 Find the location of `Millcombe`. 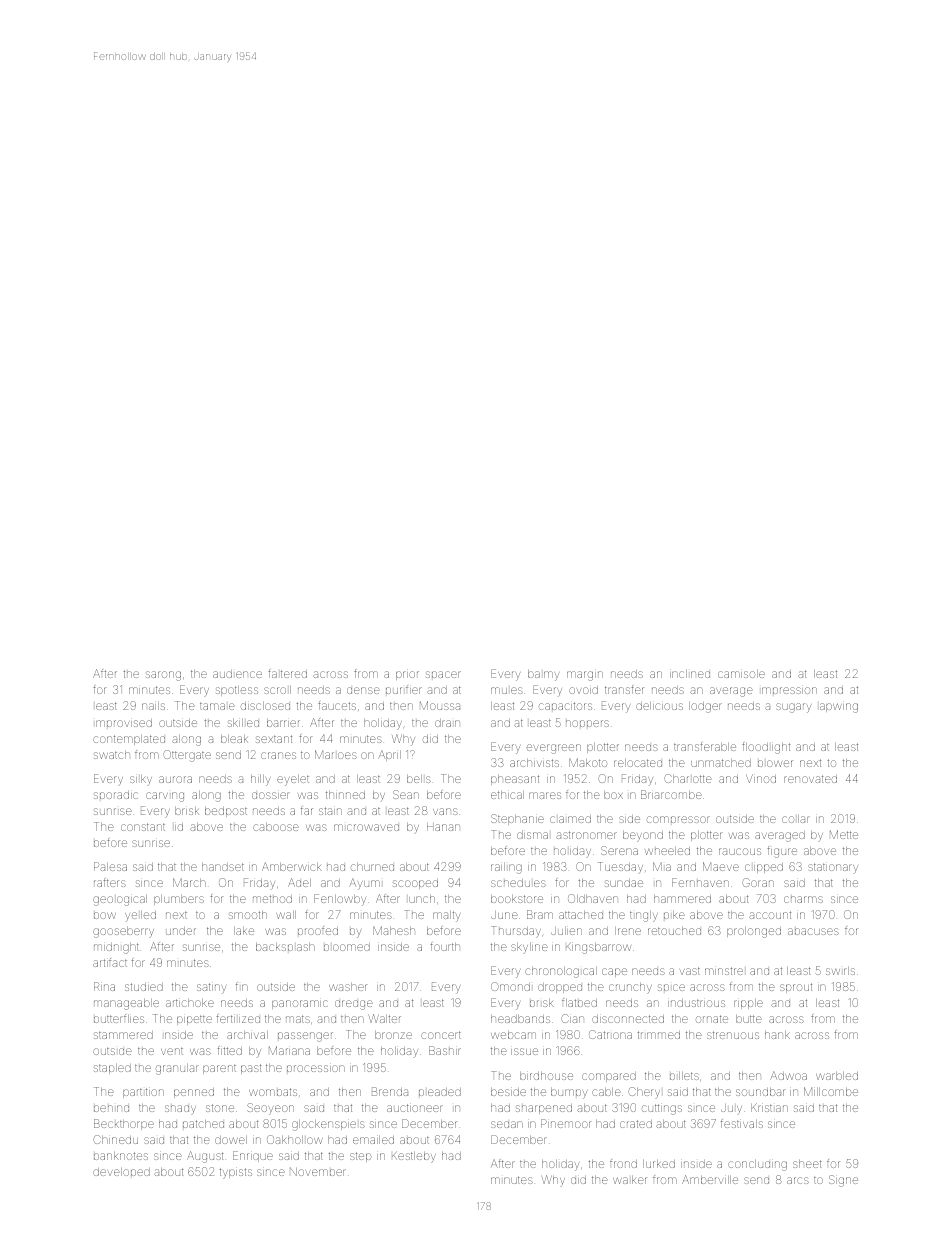

Millcombe is located at coordinates (831, 1091).
